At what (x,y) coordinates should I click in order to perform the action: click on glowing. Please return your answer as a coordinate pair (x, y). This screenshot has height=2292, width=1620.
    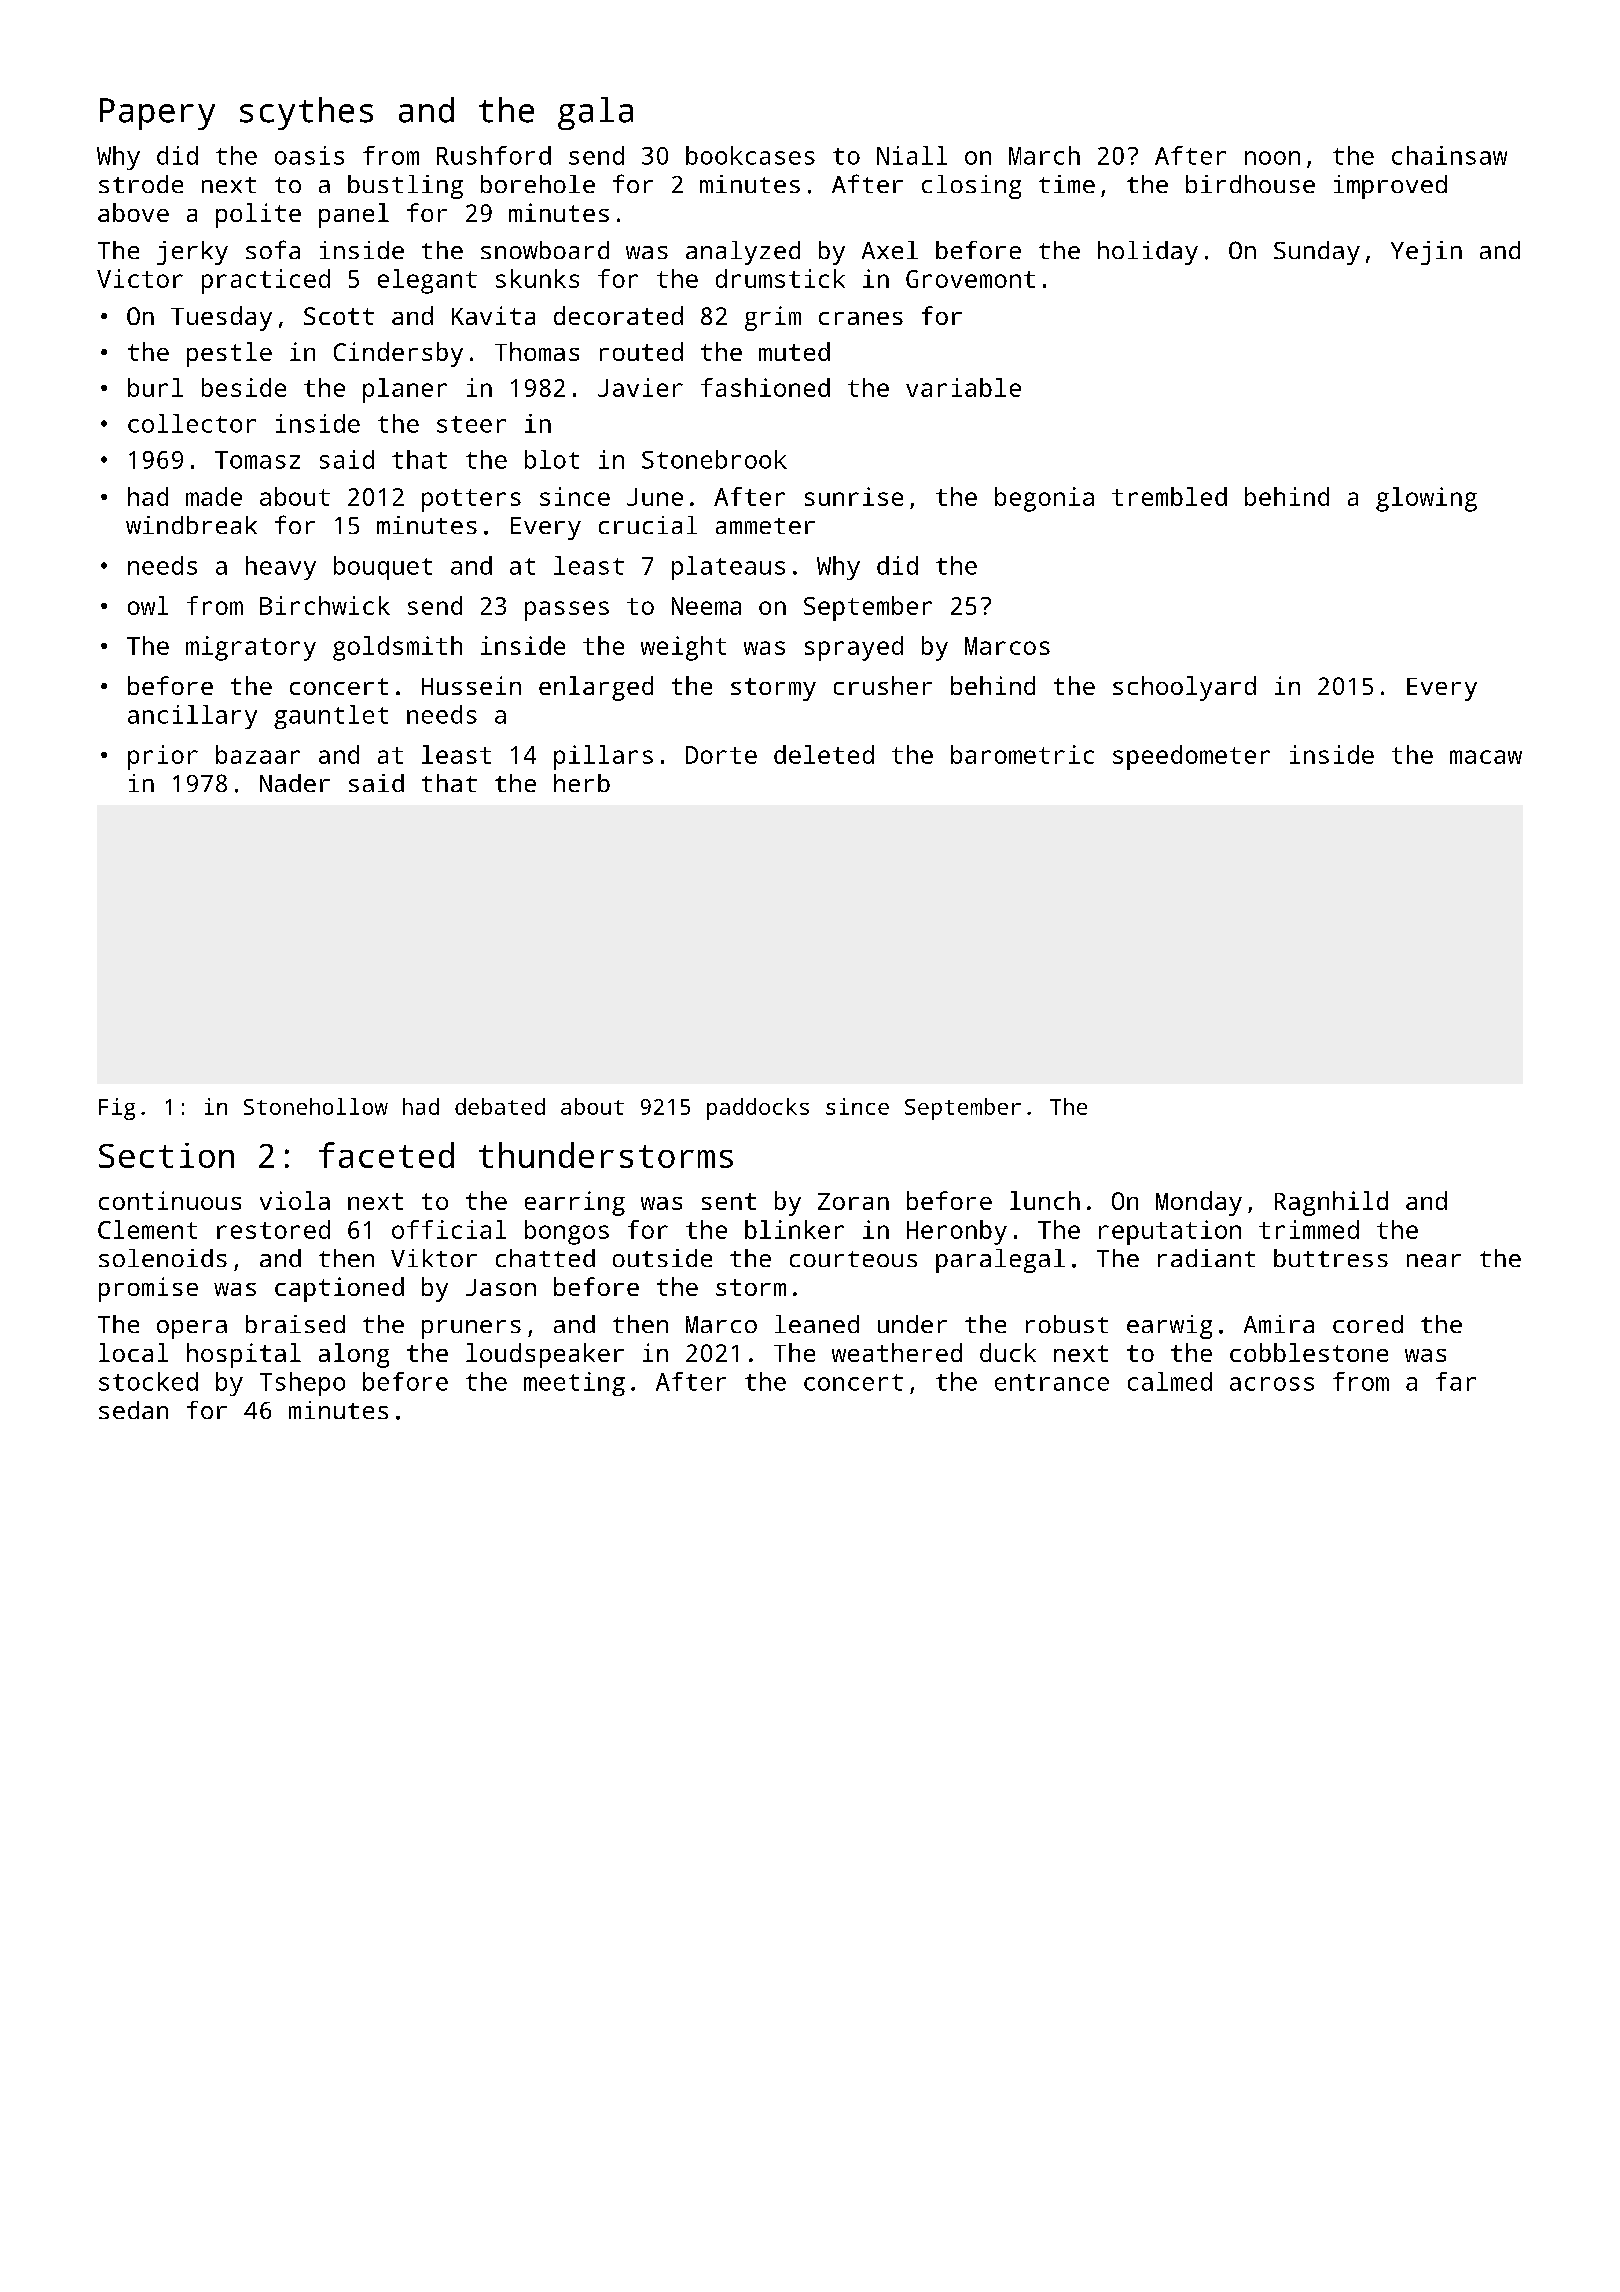
    Looking at the image, I should click on (1426, 499).
